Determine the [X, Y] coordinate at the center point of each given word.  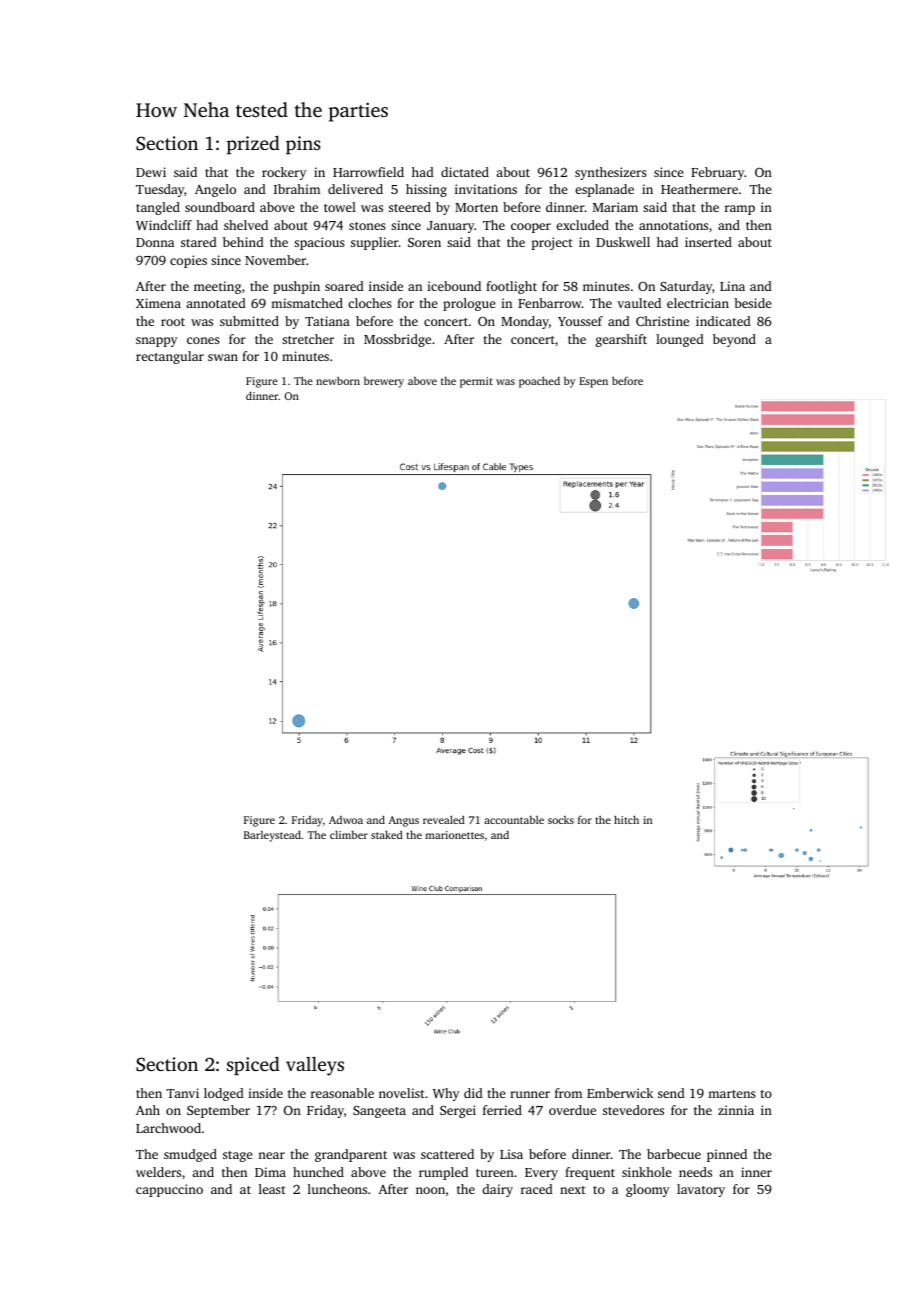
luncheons [337, 1189]
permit [476, 382]
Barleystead [272, 836]
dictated [465, 172]
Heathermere [699, 189]
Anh [148, 1110]
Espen [593, 382]
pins [303, 145]
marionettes [455, 835]
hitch [626, 819]
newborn [338, 380]
